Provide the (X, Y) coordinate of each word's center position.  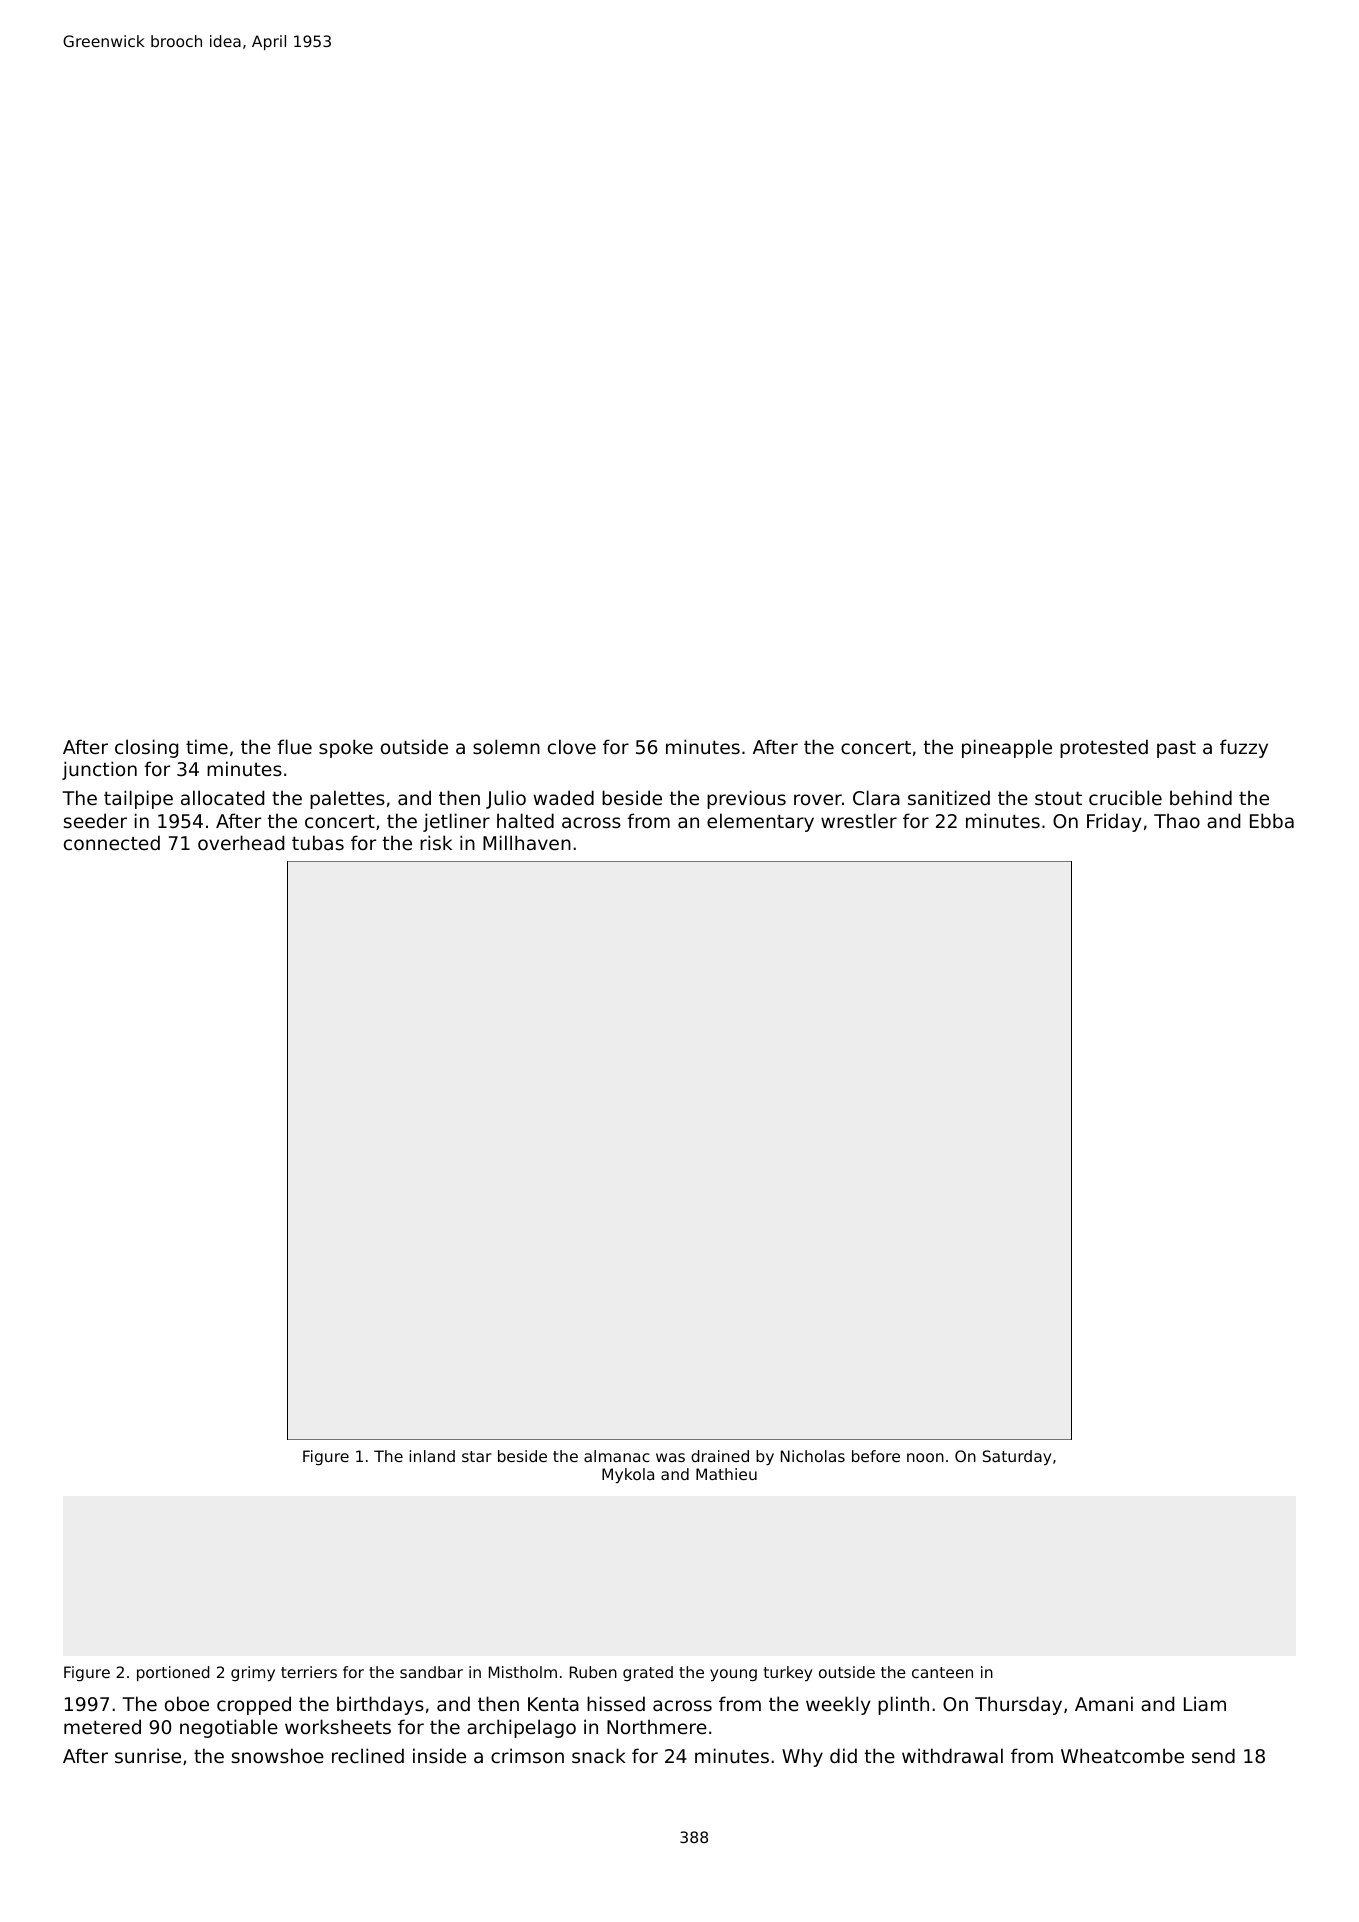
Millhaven (527, 842)
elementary (760, 822)
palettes (347, 799)
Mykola (628, 1475)
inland (432, 1456)
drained (720, 1456)
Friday (1114, 822)
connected (112, 842)
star (477, 1456)
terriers (309, 1672)
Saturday (1017, 1458)
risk (436, 842)
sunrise (148, 1755)
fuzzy (1244, 748)
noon (925, 1457)
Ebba (1272, 820)
